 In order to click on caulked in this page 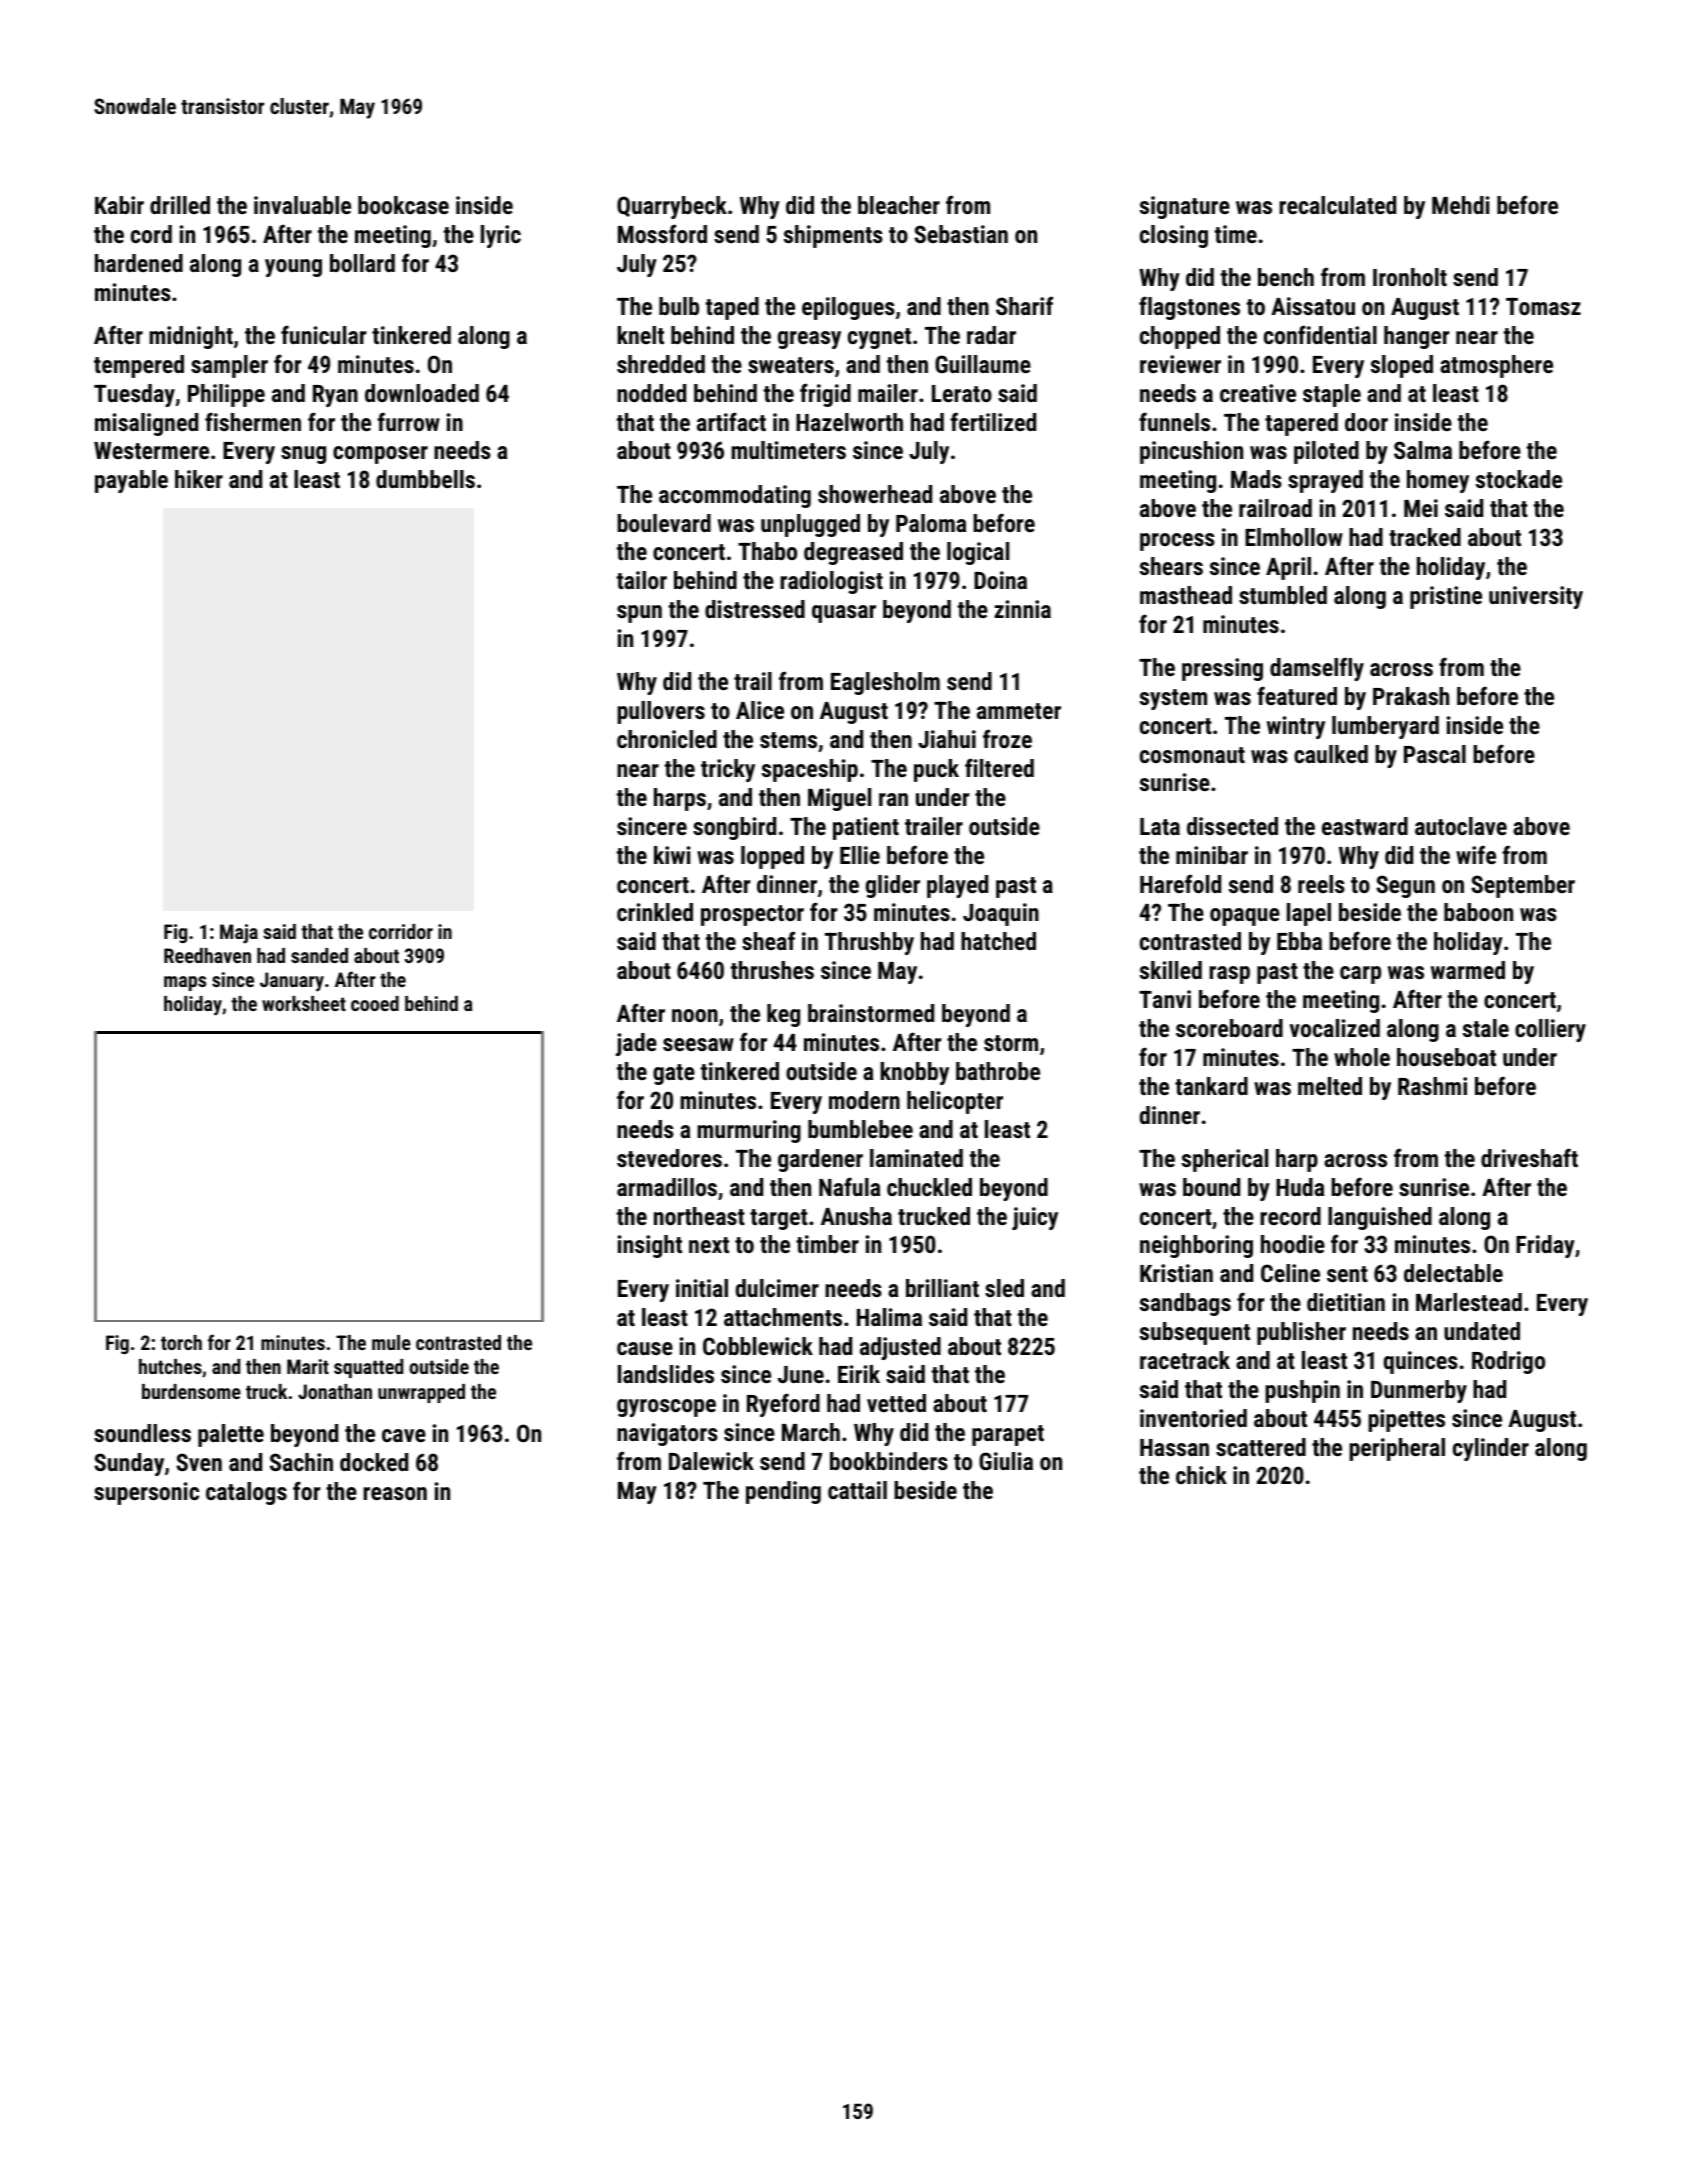, I will do `click(1331, 754)`.
